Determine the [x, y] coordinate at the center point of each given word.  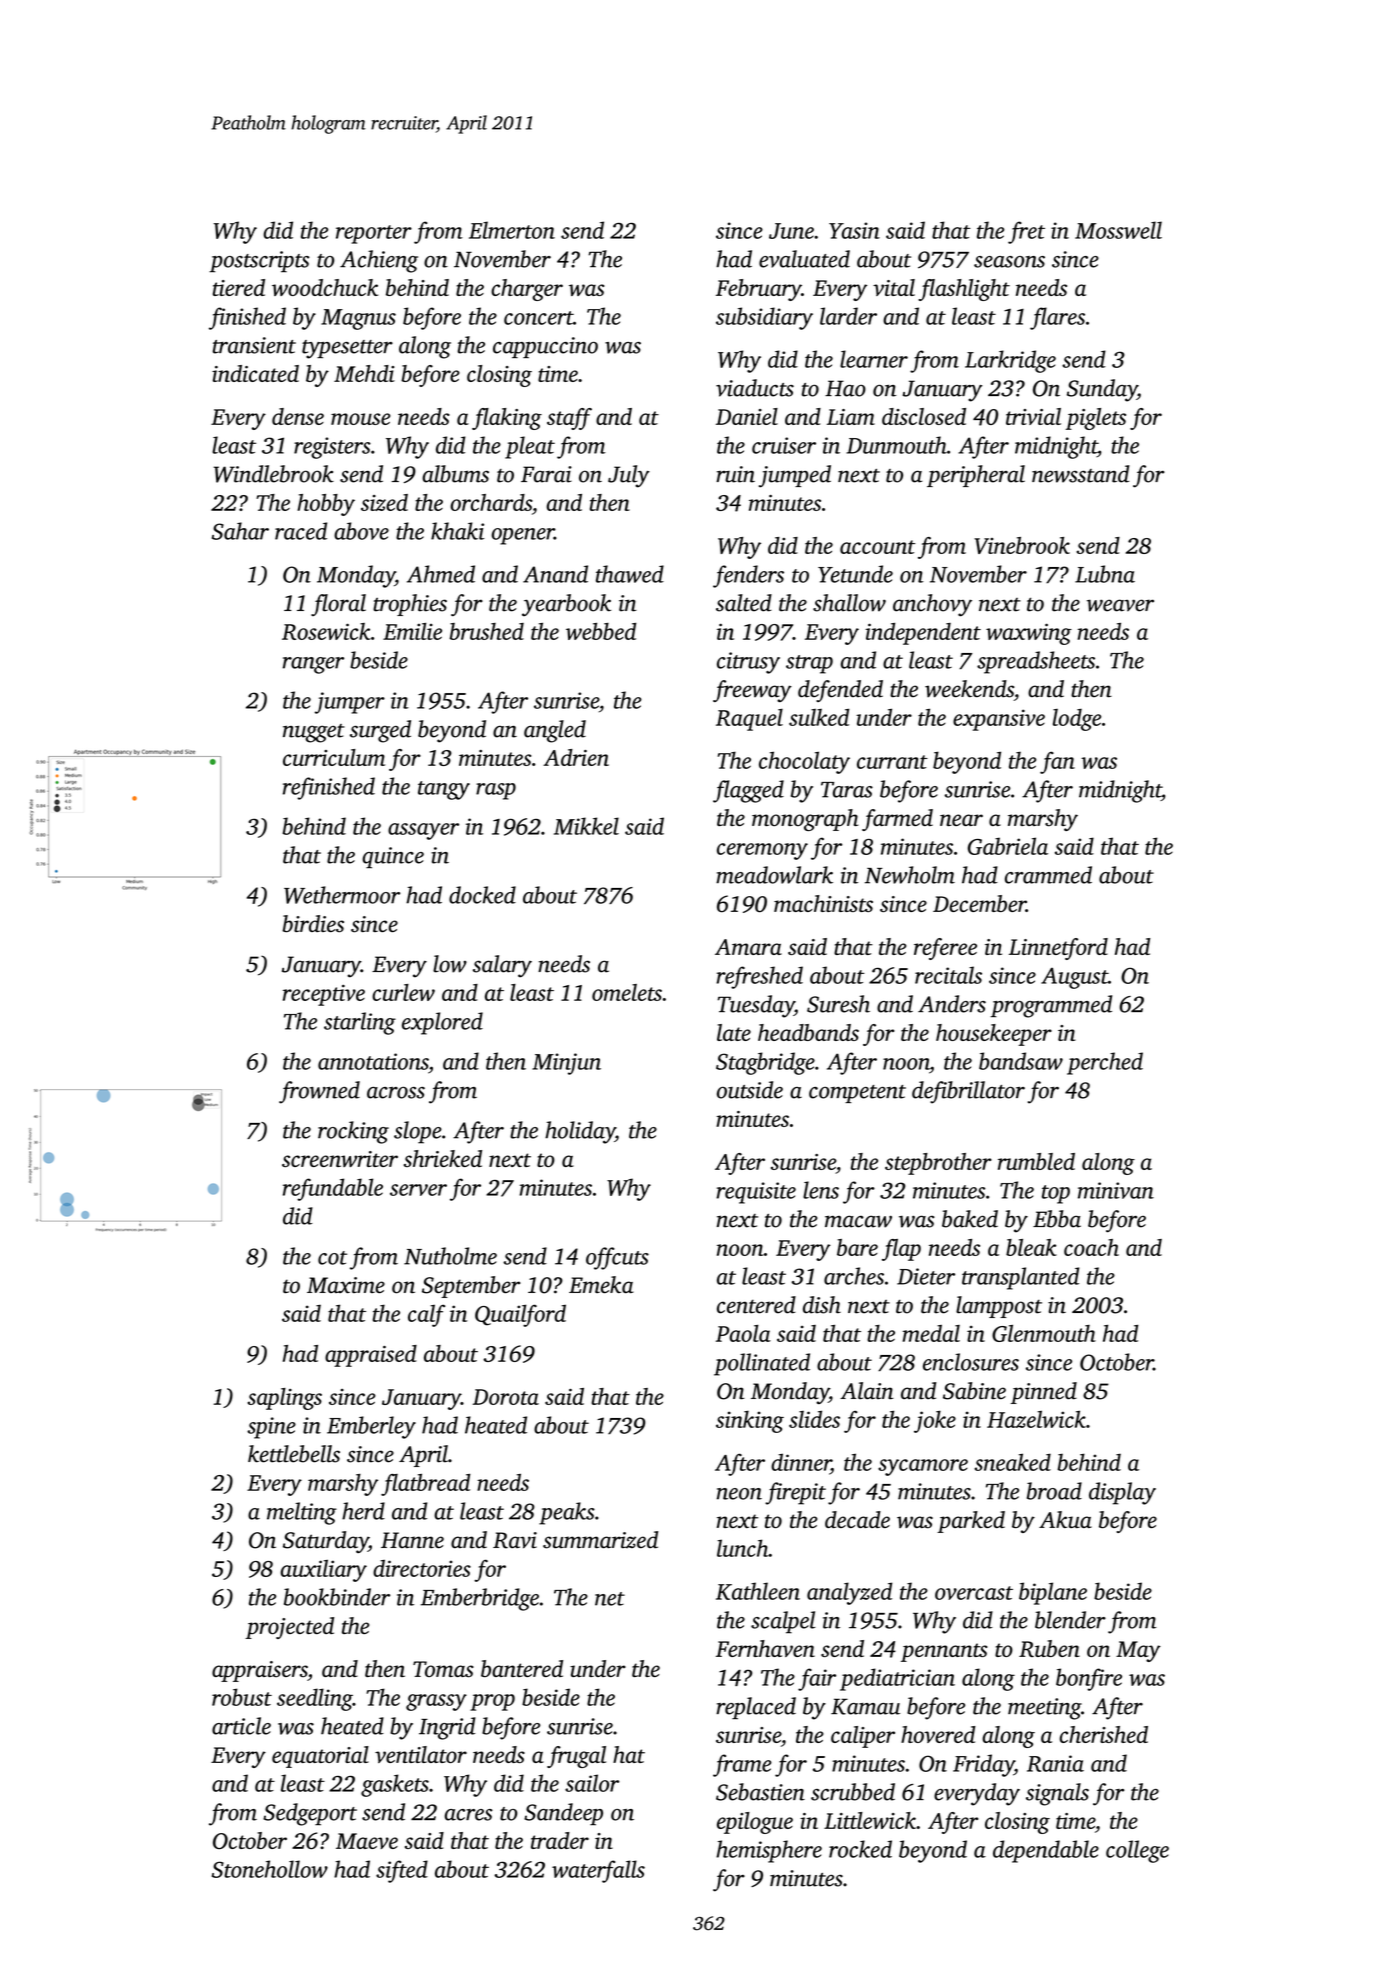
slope [418, 1132]
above [361, 531]
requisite [756, 1193]
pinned [1044, 1393]
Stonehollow [270, 1869]
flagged [748, 791]
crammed [1048, 875]
